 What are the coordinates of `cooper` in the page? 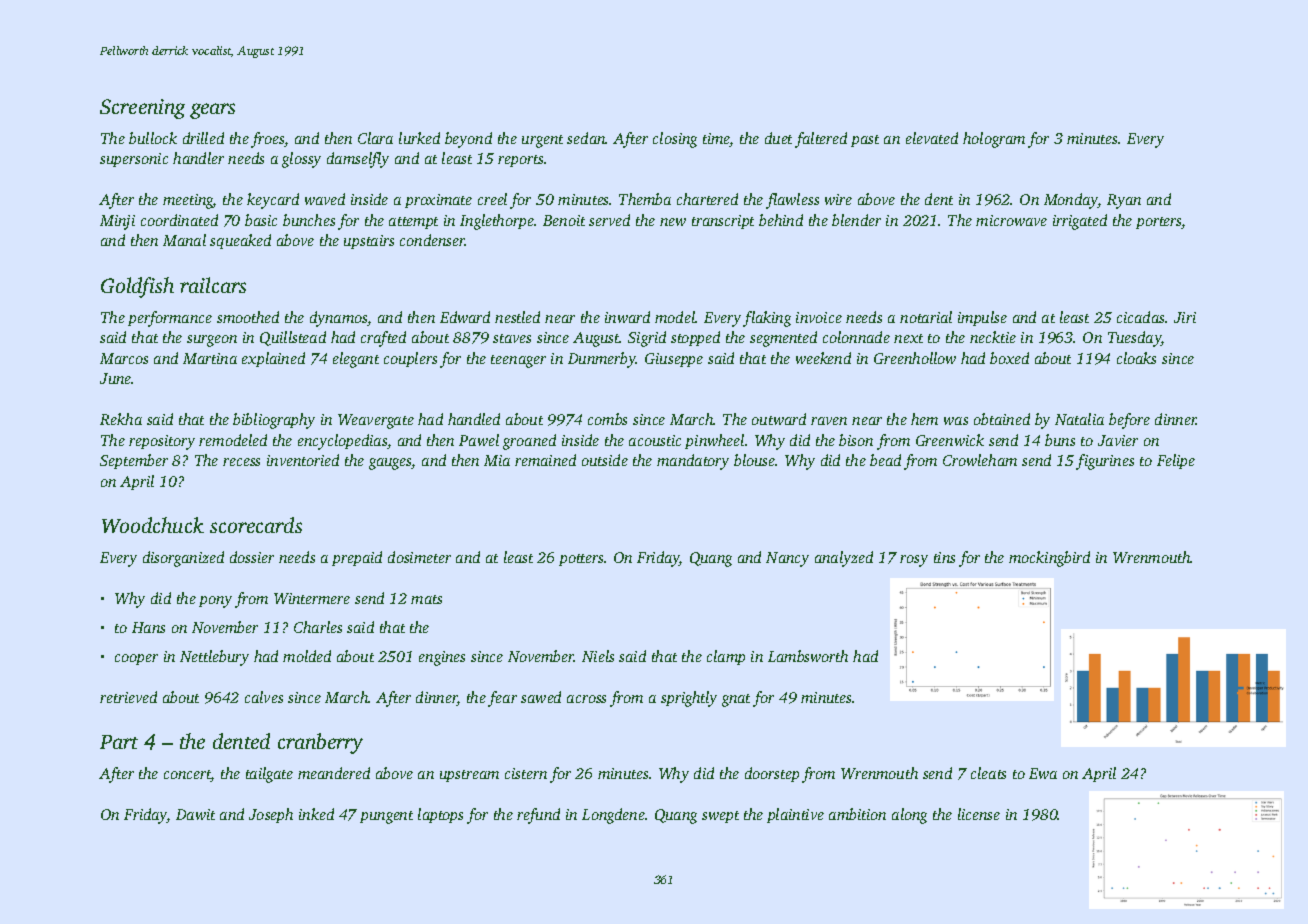 It's located at (136, 659).
